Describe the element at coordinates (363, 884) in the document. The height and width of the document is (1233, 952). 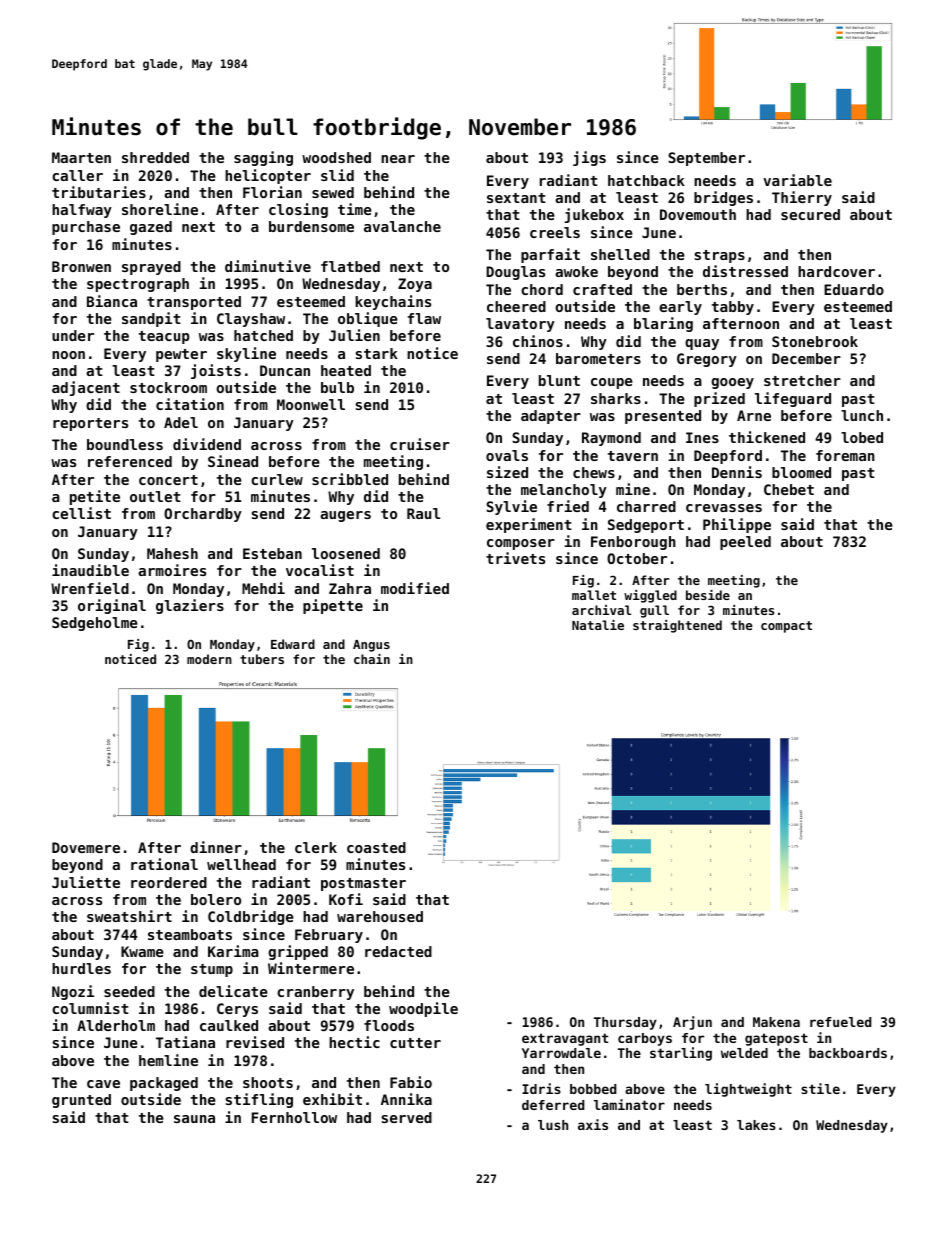
I see `postmaster` at that location.
